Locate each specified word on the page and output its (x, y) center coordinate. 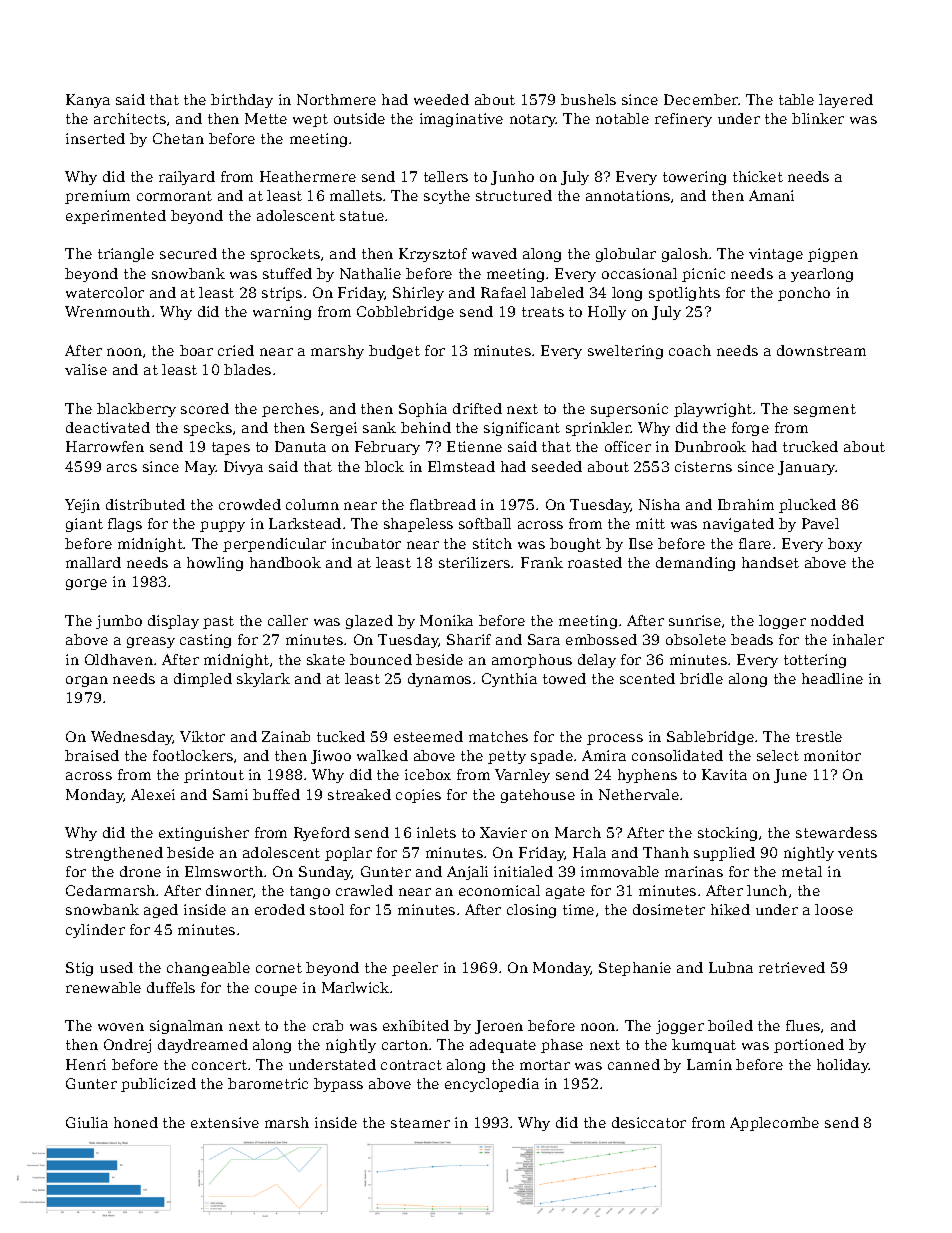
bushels (588, 99)
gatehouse (538, 796)
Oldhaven (119, 659)
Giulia (87, 1122)
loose (834, 909)
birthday (242, 101)
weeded (441, 99)
